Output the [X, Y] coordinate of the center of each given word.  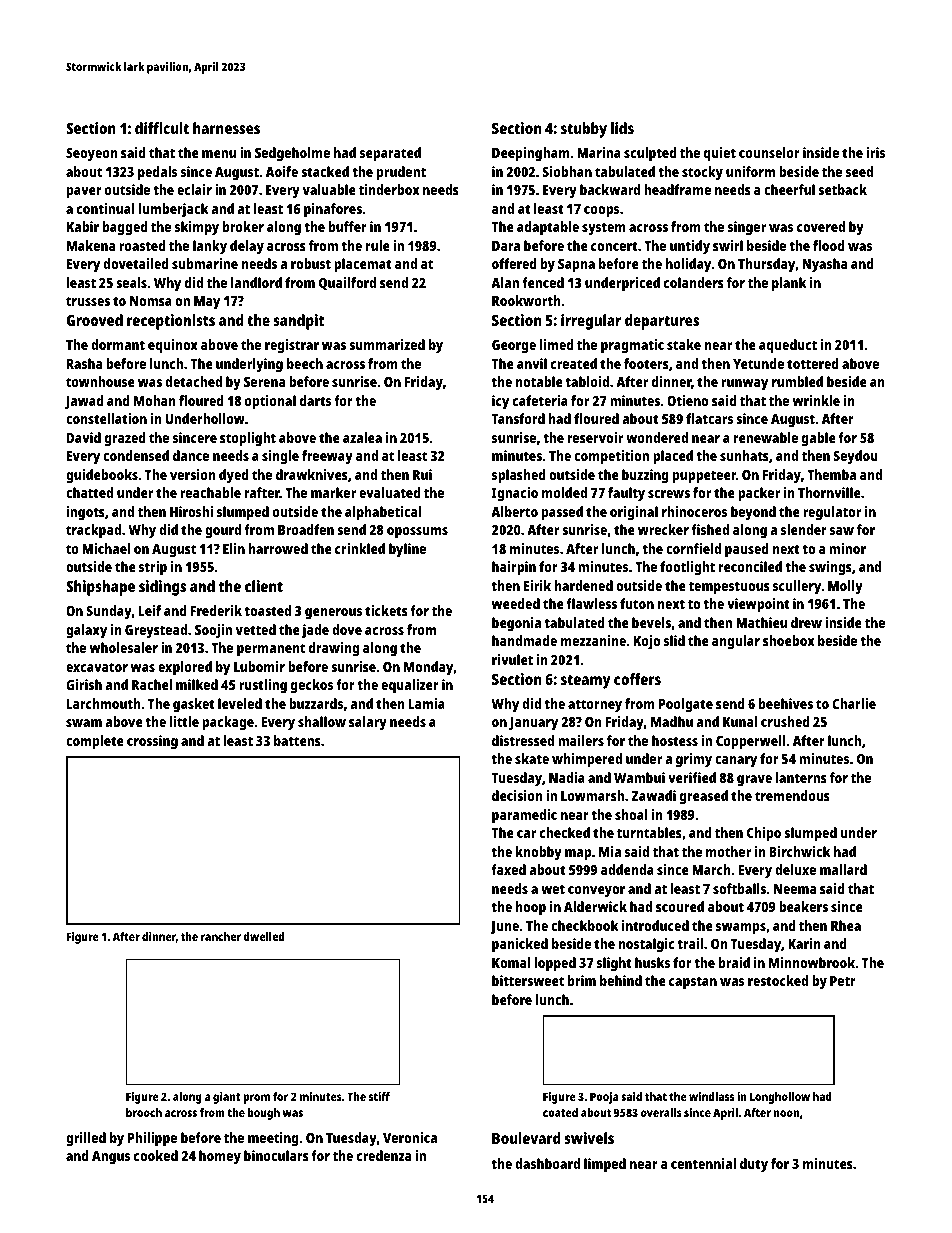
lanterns [801, 777]
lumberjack [173, 210]
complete [95, 742]
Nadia [567, 777]
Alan [505, 282]
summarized [387, 344]
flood [829, 245]
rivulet [512, 659]
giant [226, 1098]
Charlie [854, 703]
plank [789, 284]
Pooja [604, 1098]
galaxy [86, 631]
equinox [173, 346]
